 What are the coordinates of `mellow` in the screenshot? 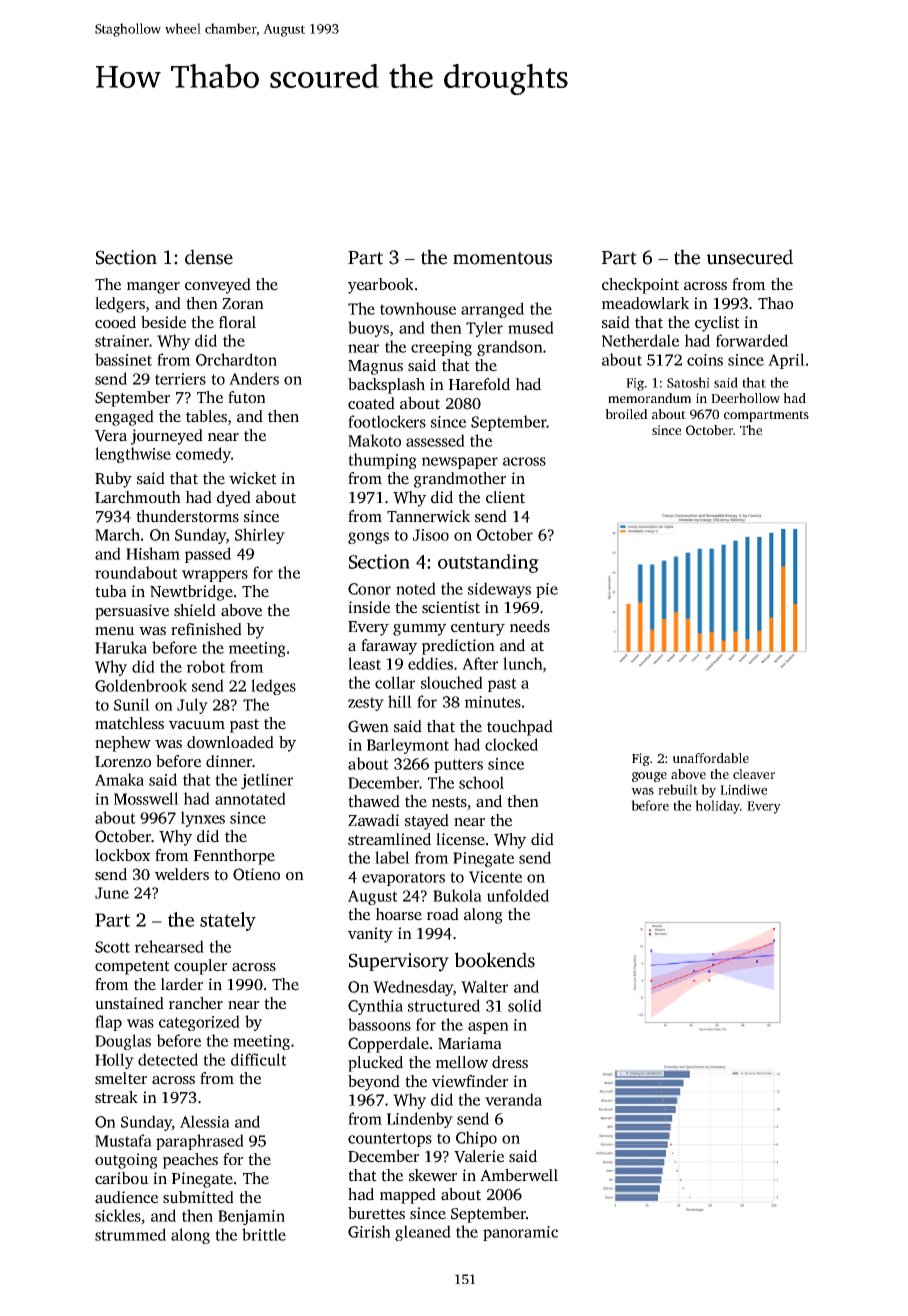 It's located at (462, 1062).
